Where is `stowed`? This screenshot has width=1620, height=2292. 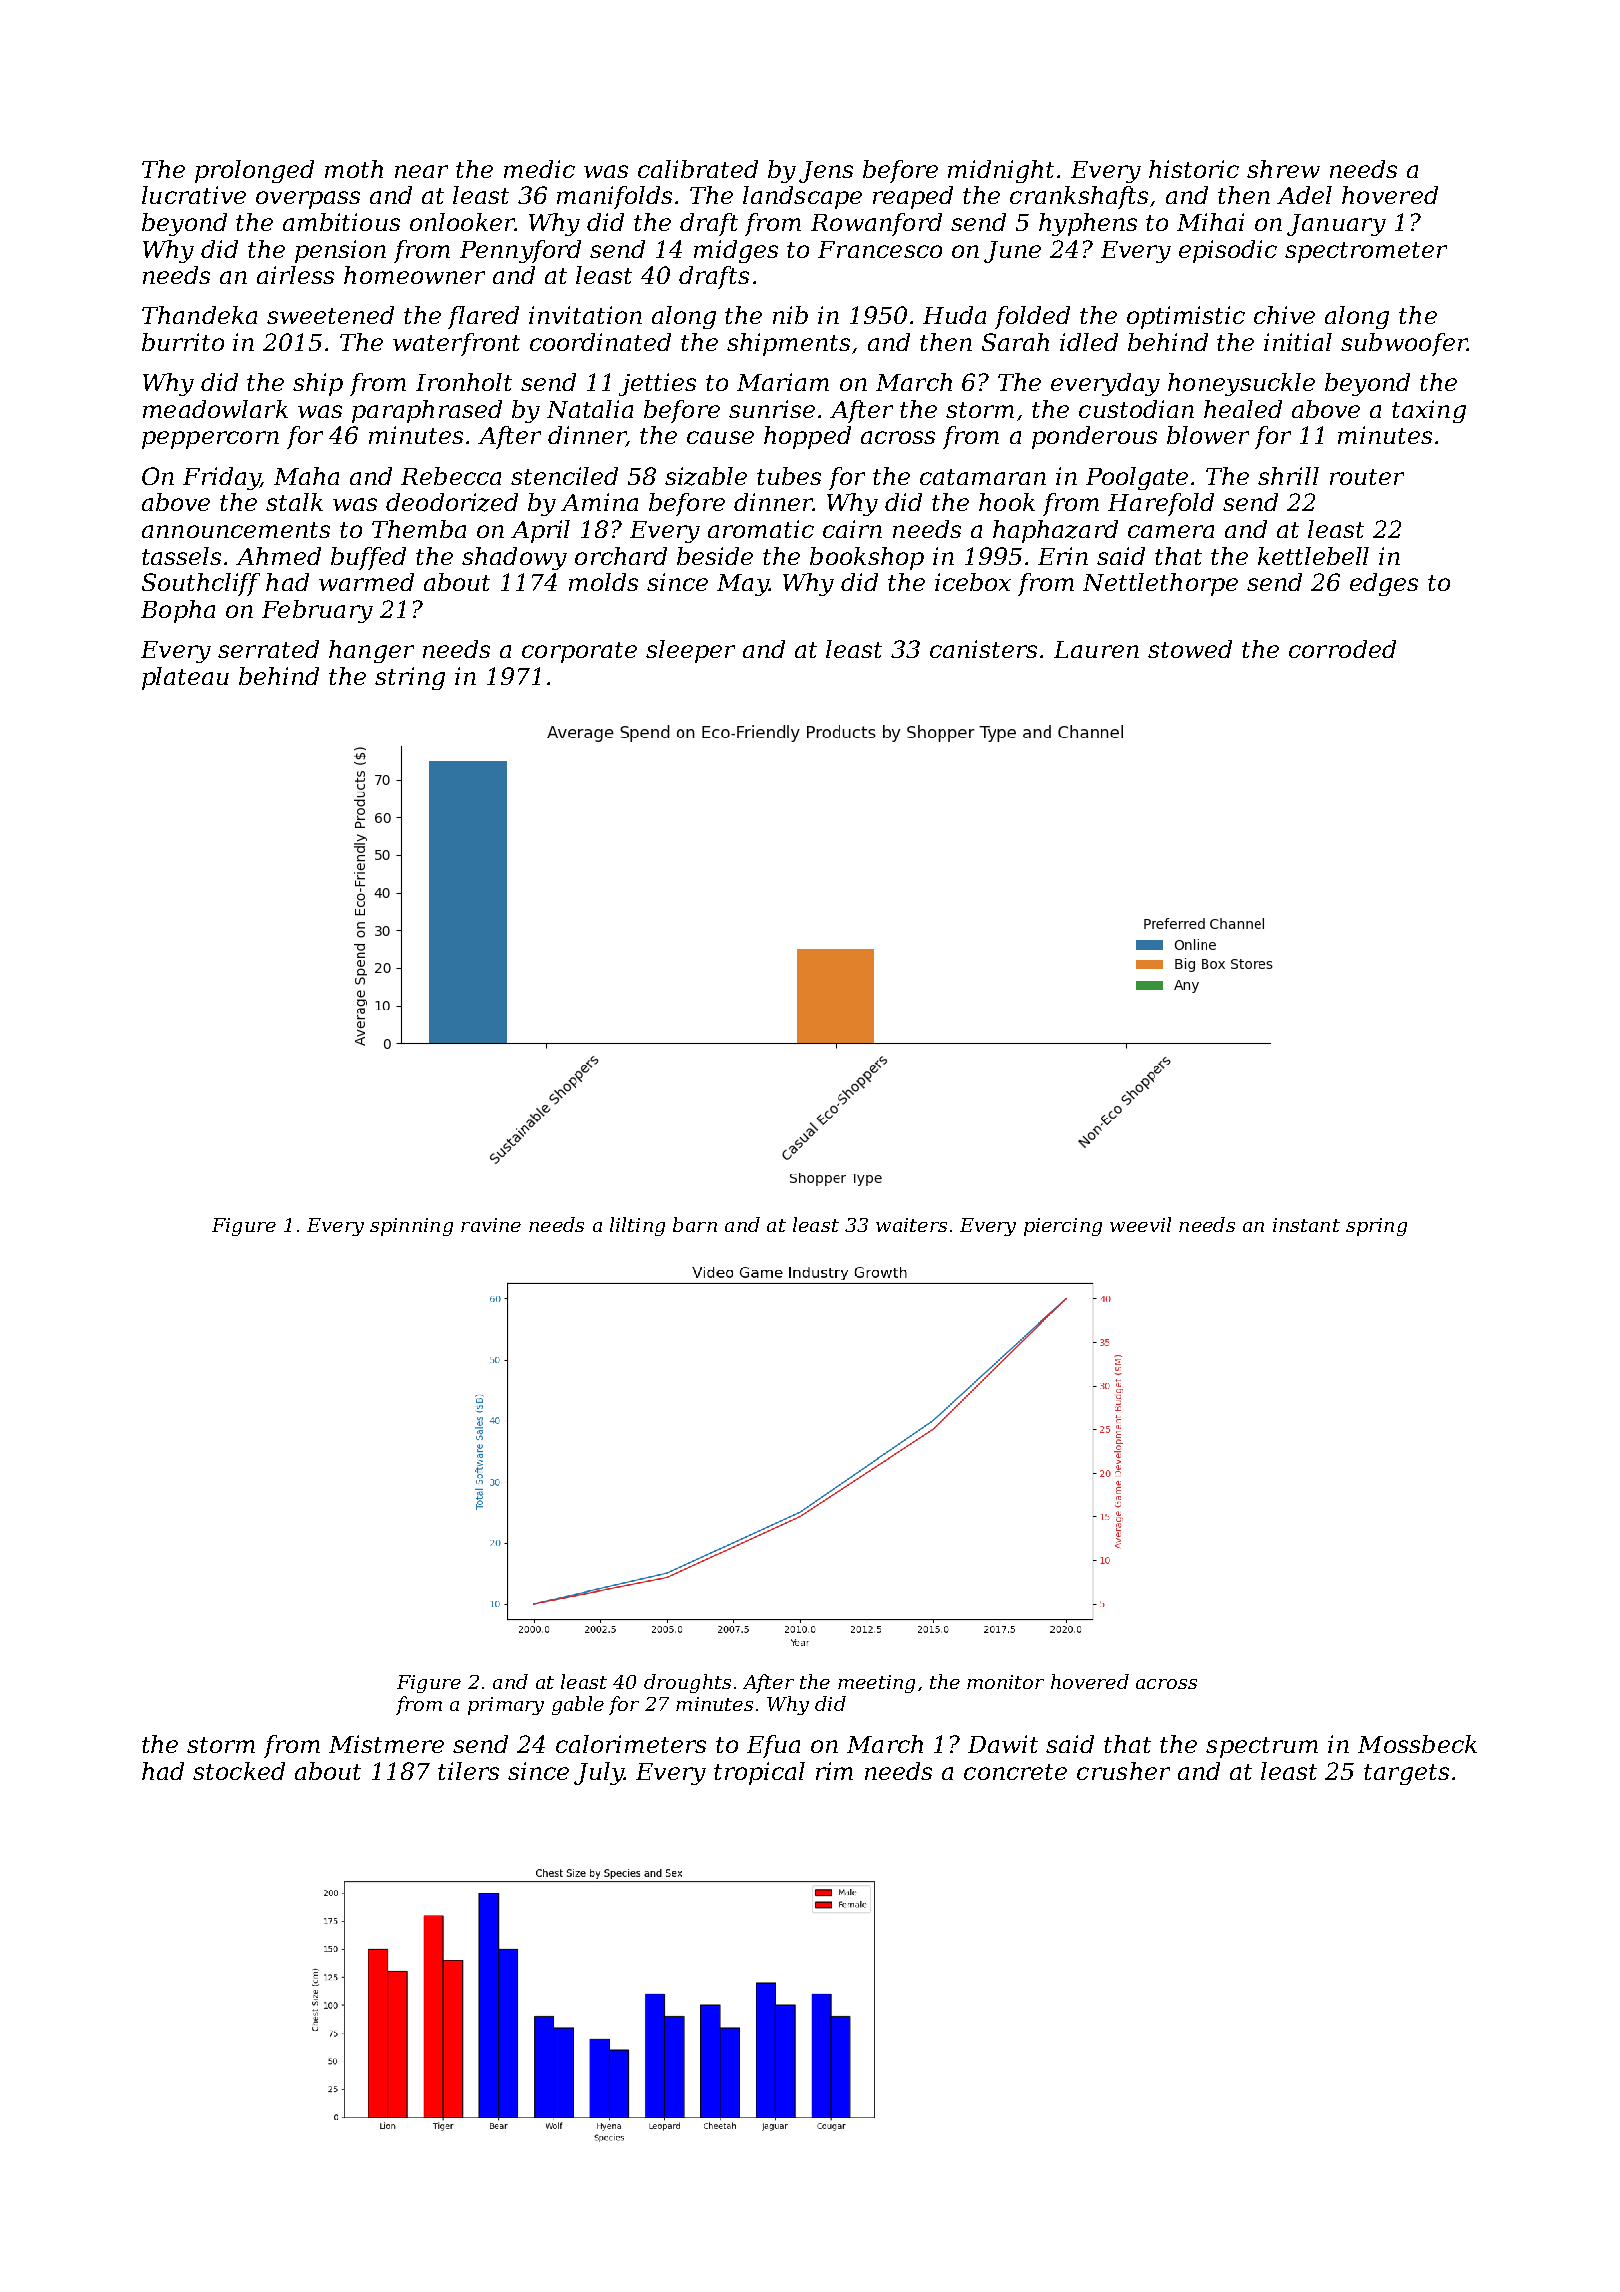
stowed is located at coordinates (1190, 649).
